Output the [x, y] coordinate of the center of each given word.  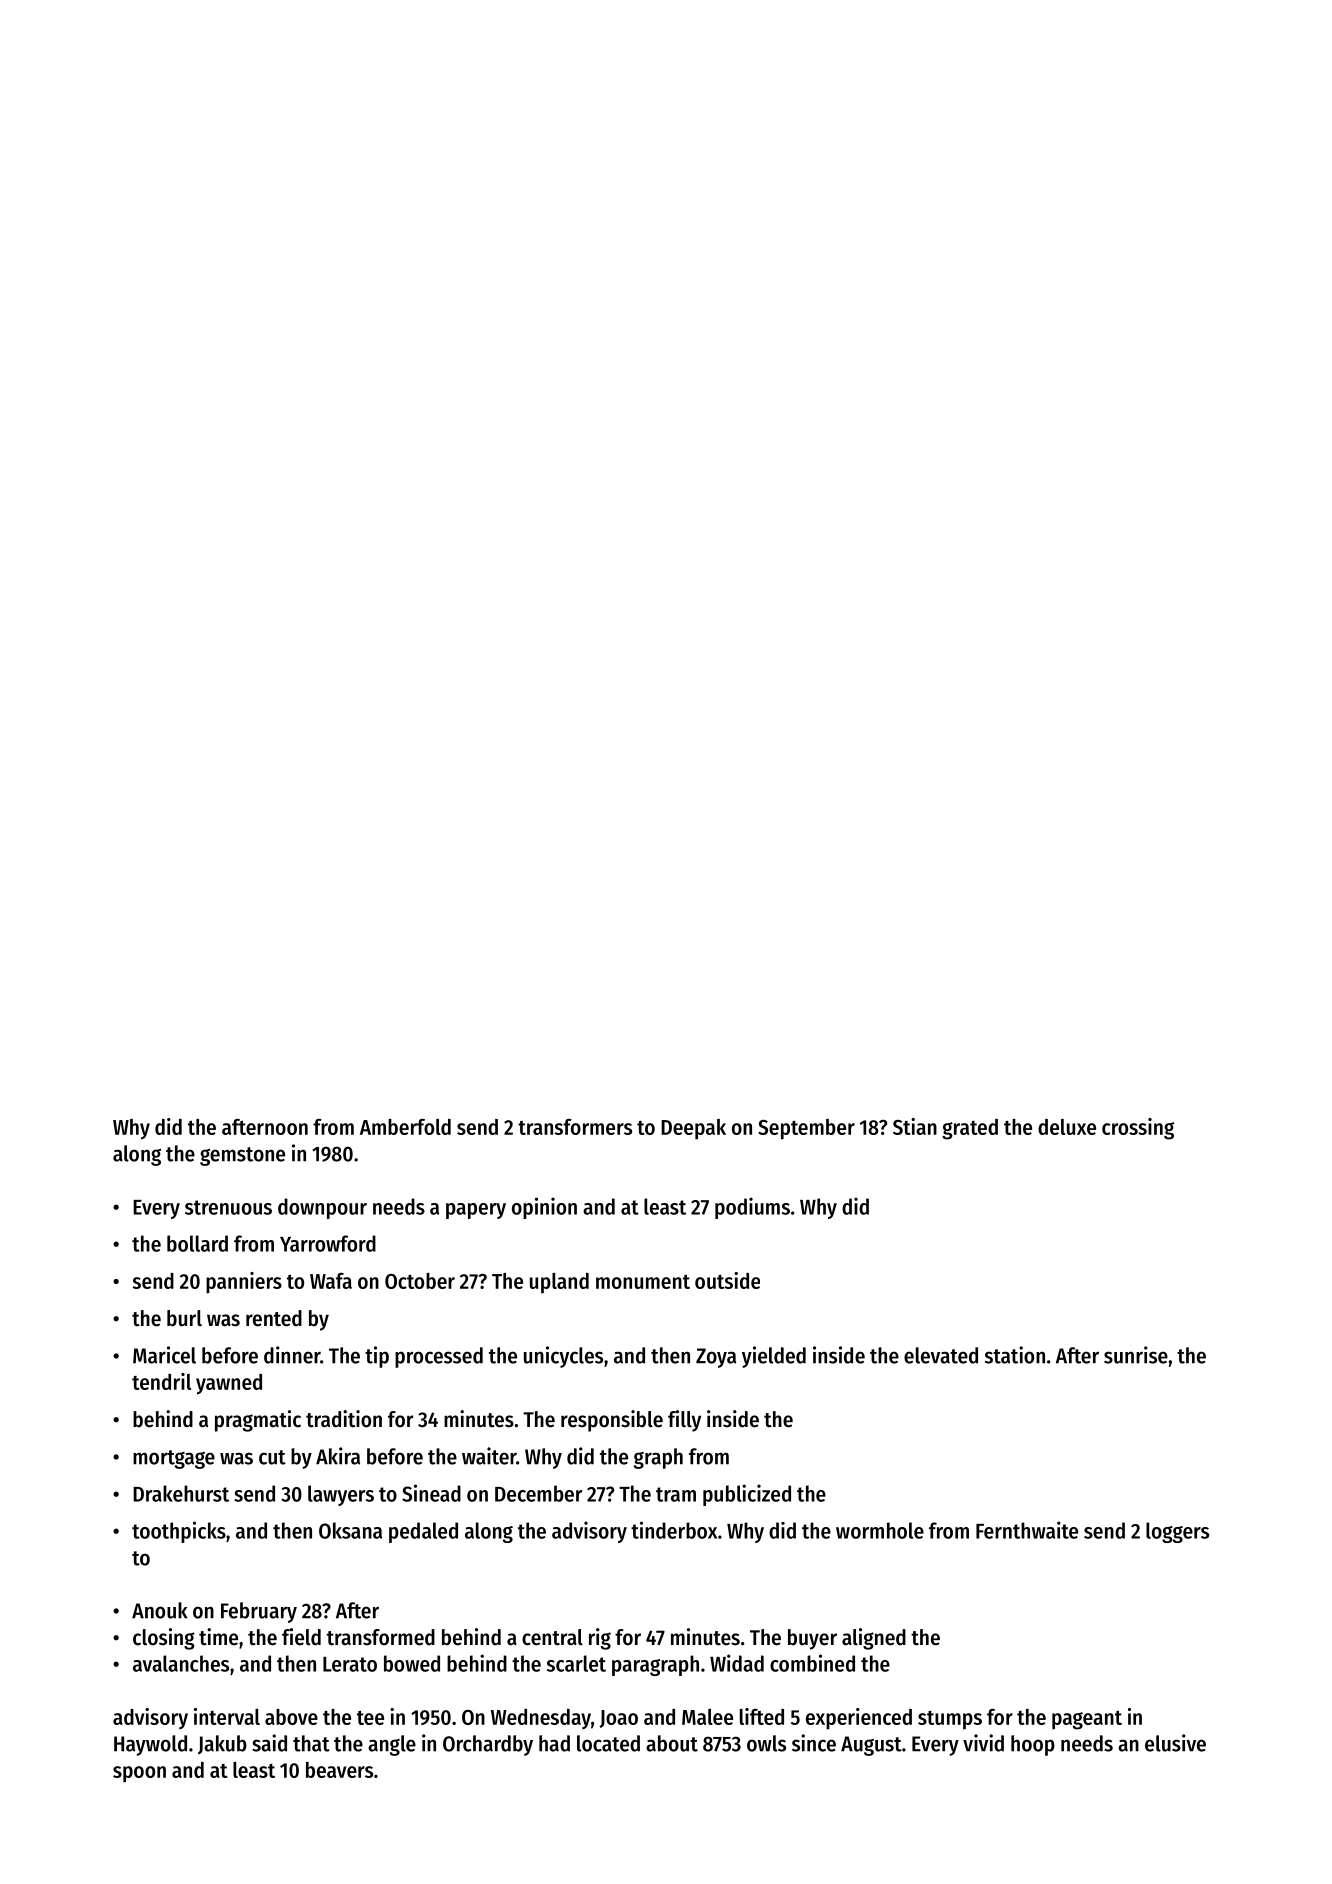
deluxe [1067, 1127]
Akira [338, 1456]
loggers [1177, 1532]
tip [377, 1357]
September [806, 1129]
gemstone [242, 1156]
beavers [339, 1770]
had [554, 1743]
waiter [489, 1456]
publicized [747, 1495]
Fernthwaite [1027, 1530]
